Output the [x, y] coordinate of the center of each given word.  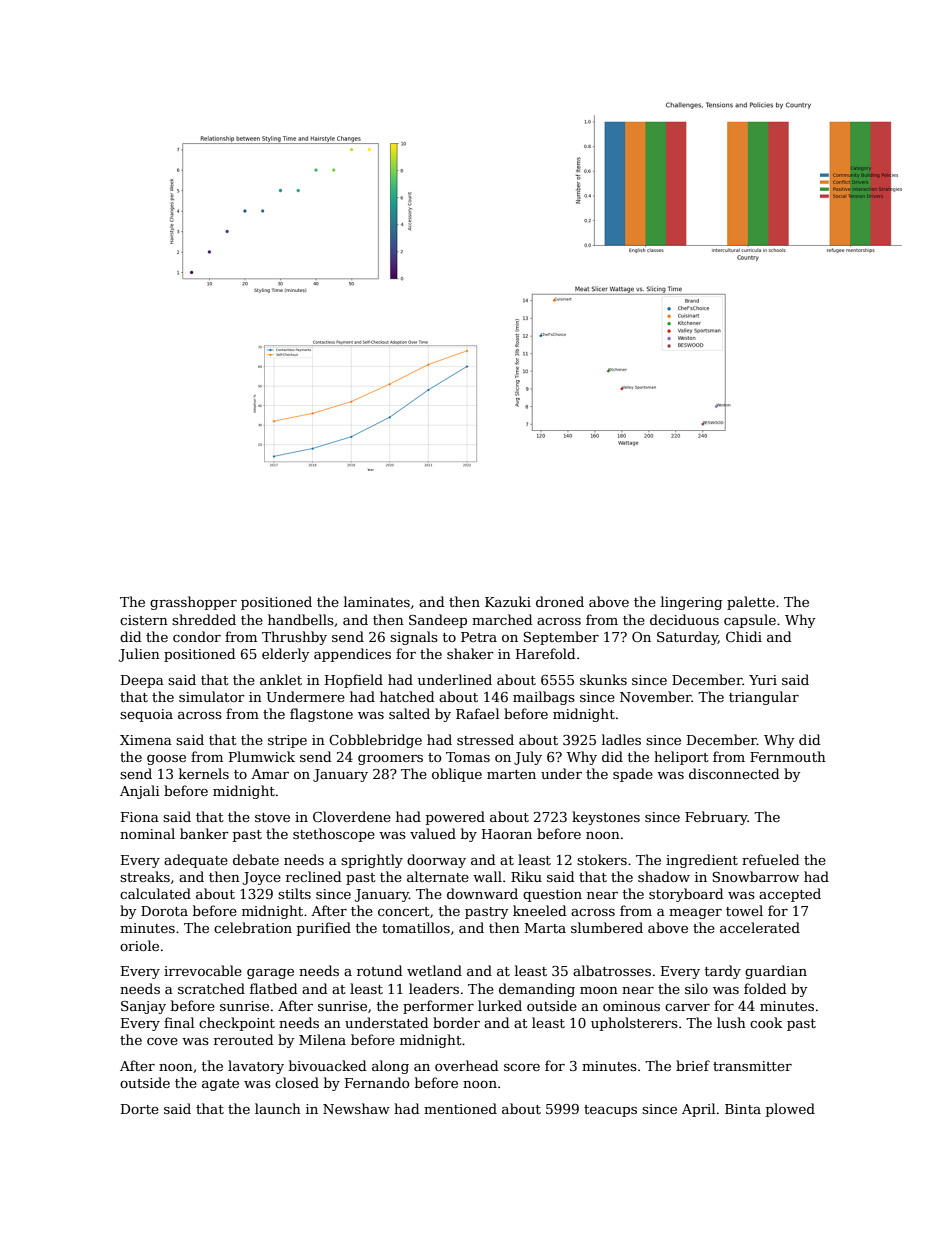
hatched [407, 696]
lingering [691, 603]
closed [297, 1082]
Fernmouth [788, 756]
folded [765, 988]
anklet [281, 679]
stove [272, 817]
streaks [145, 876]
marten [511, 774]
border [456, 1022]
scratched [211, 988]
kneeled [539, 910]
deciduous [684, 619]
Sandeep [438, 621]
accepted [790, 895]
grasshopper [193, 603]
